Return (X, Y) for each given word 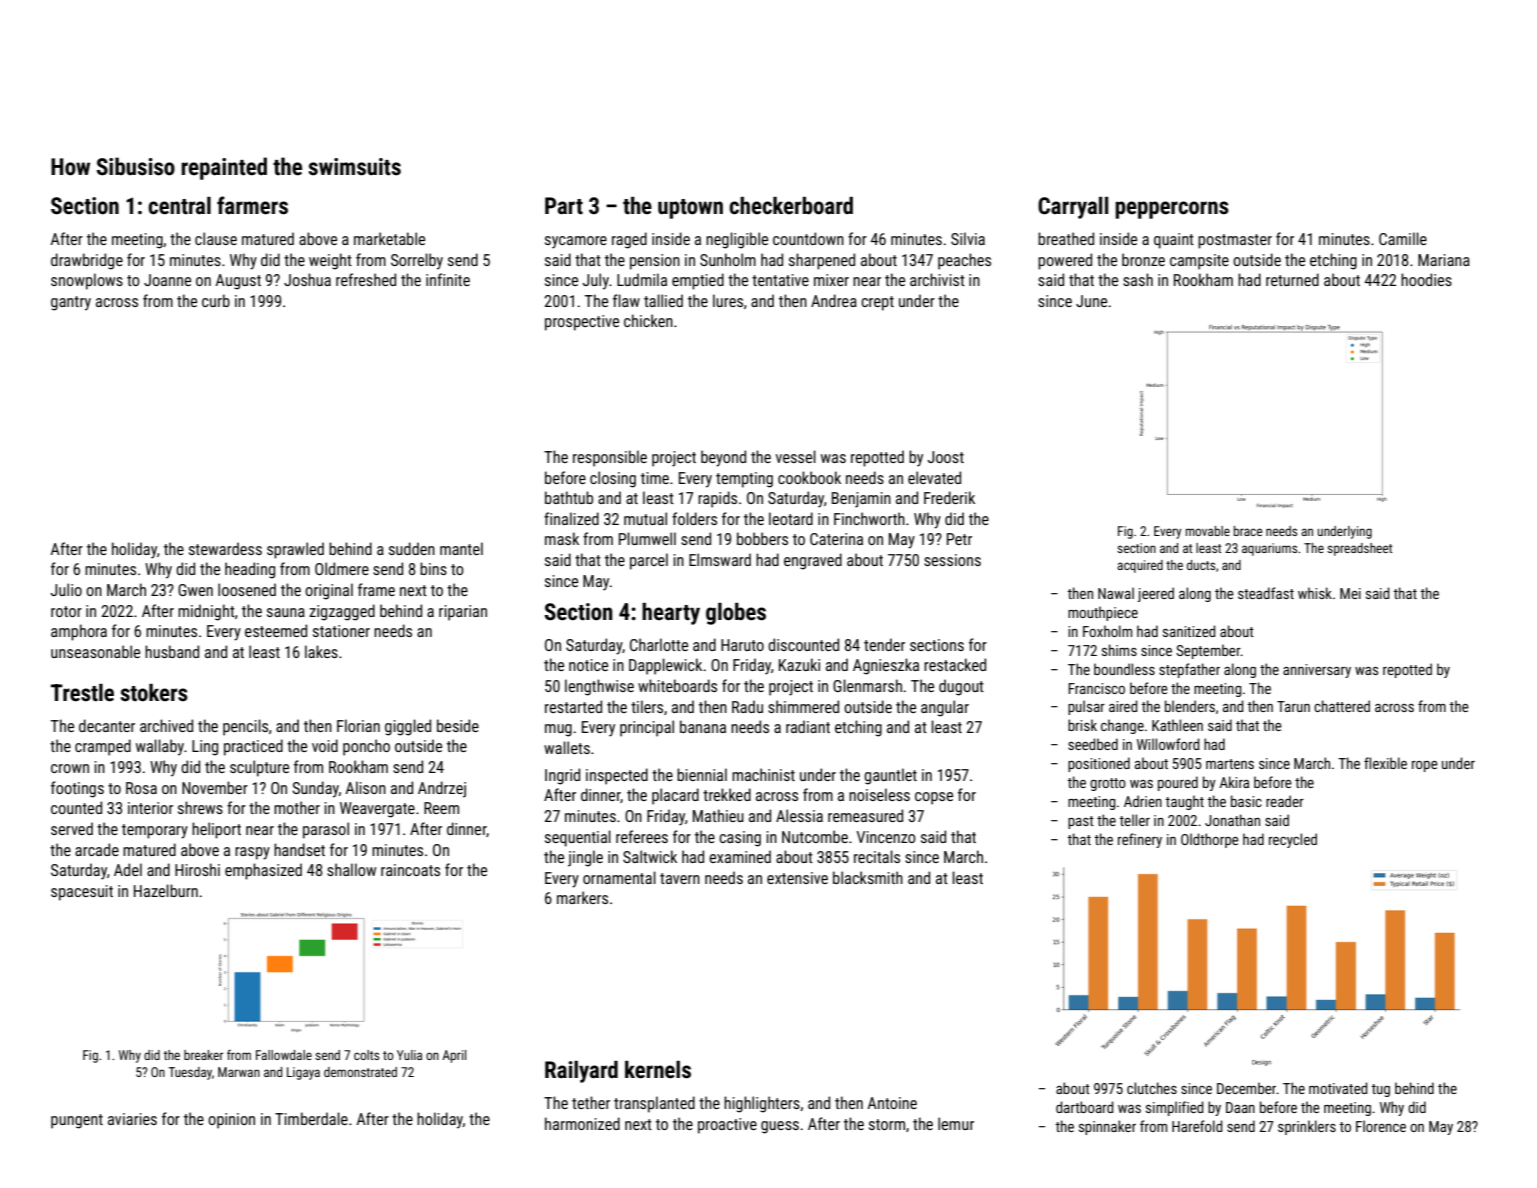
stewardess (225, 548)
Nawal (1116, 593)
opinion (231, 1121)
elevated (934, 477)
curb (216, 300)
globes (736, 614)
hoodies (1426, 279)
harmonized (582, 1123)
